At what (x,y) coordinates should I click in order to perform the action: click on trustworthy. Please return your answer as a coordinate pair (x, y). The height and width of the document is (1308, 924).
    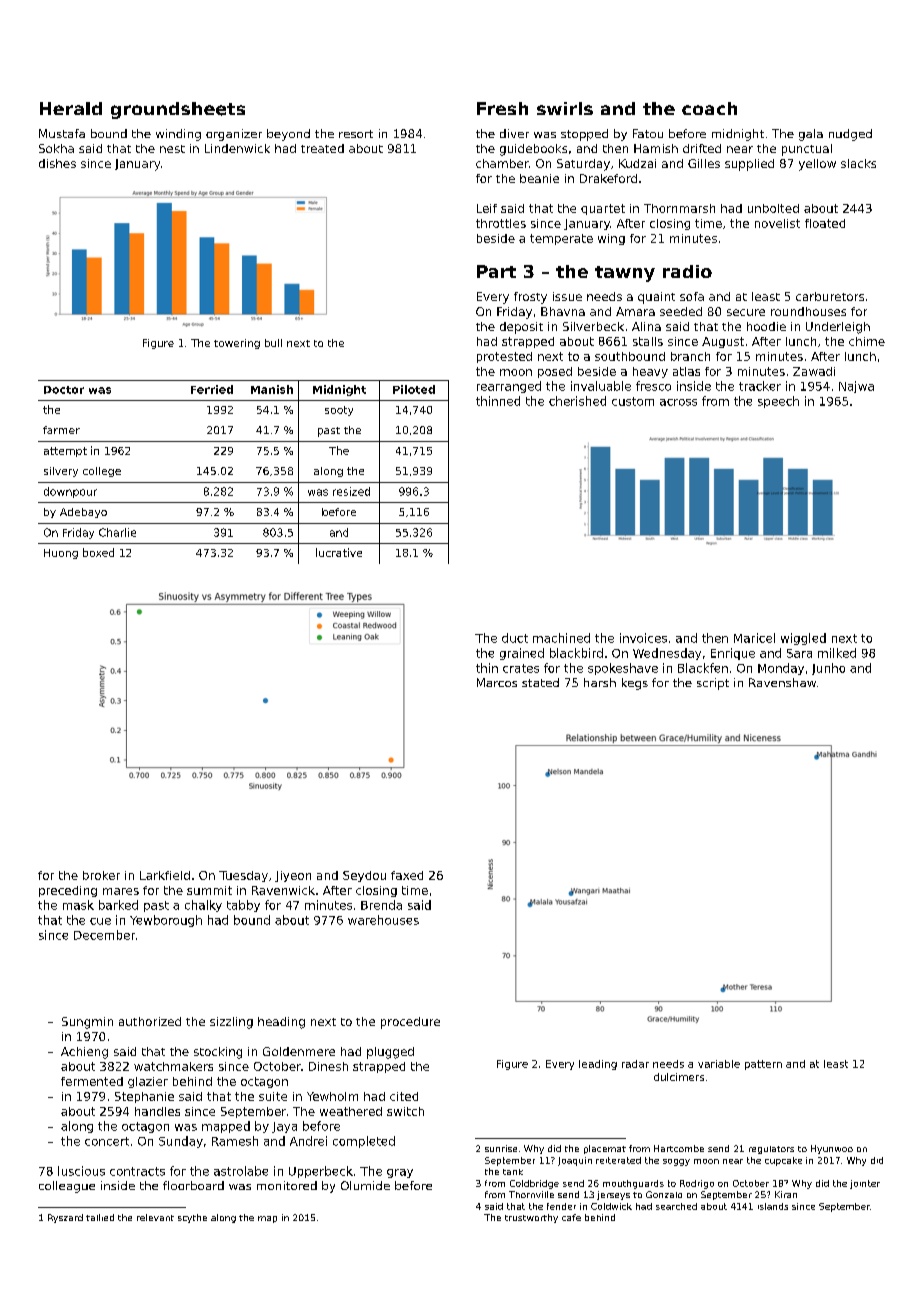
    Looking at the image, I should click on (531, 1218).
